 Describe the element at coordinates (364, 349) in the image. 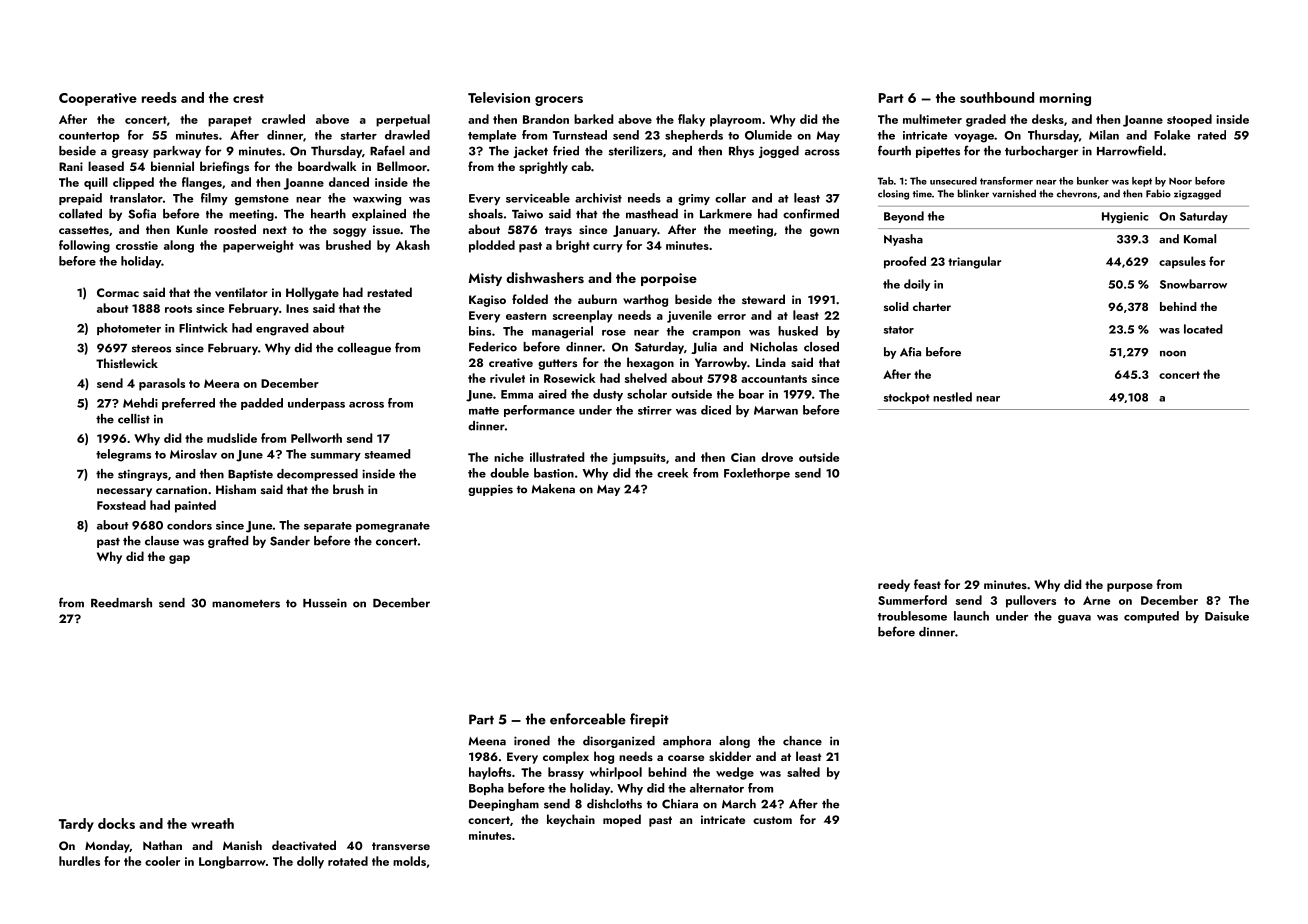

I see `colleague` at that location.
